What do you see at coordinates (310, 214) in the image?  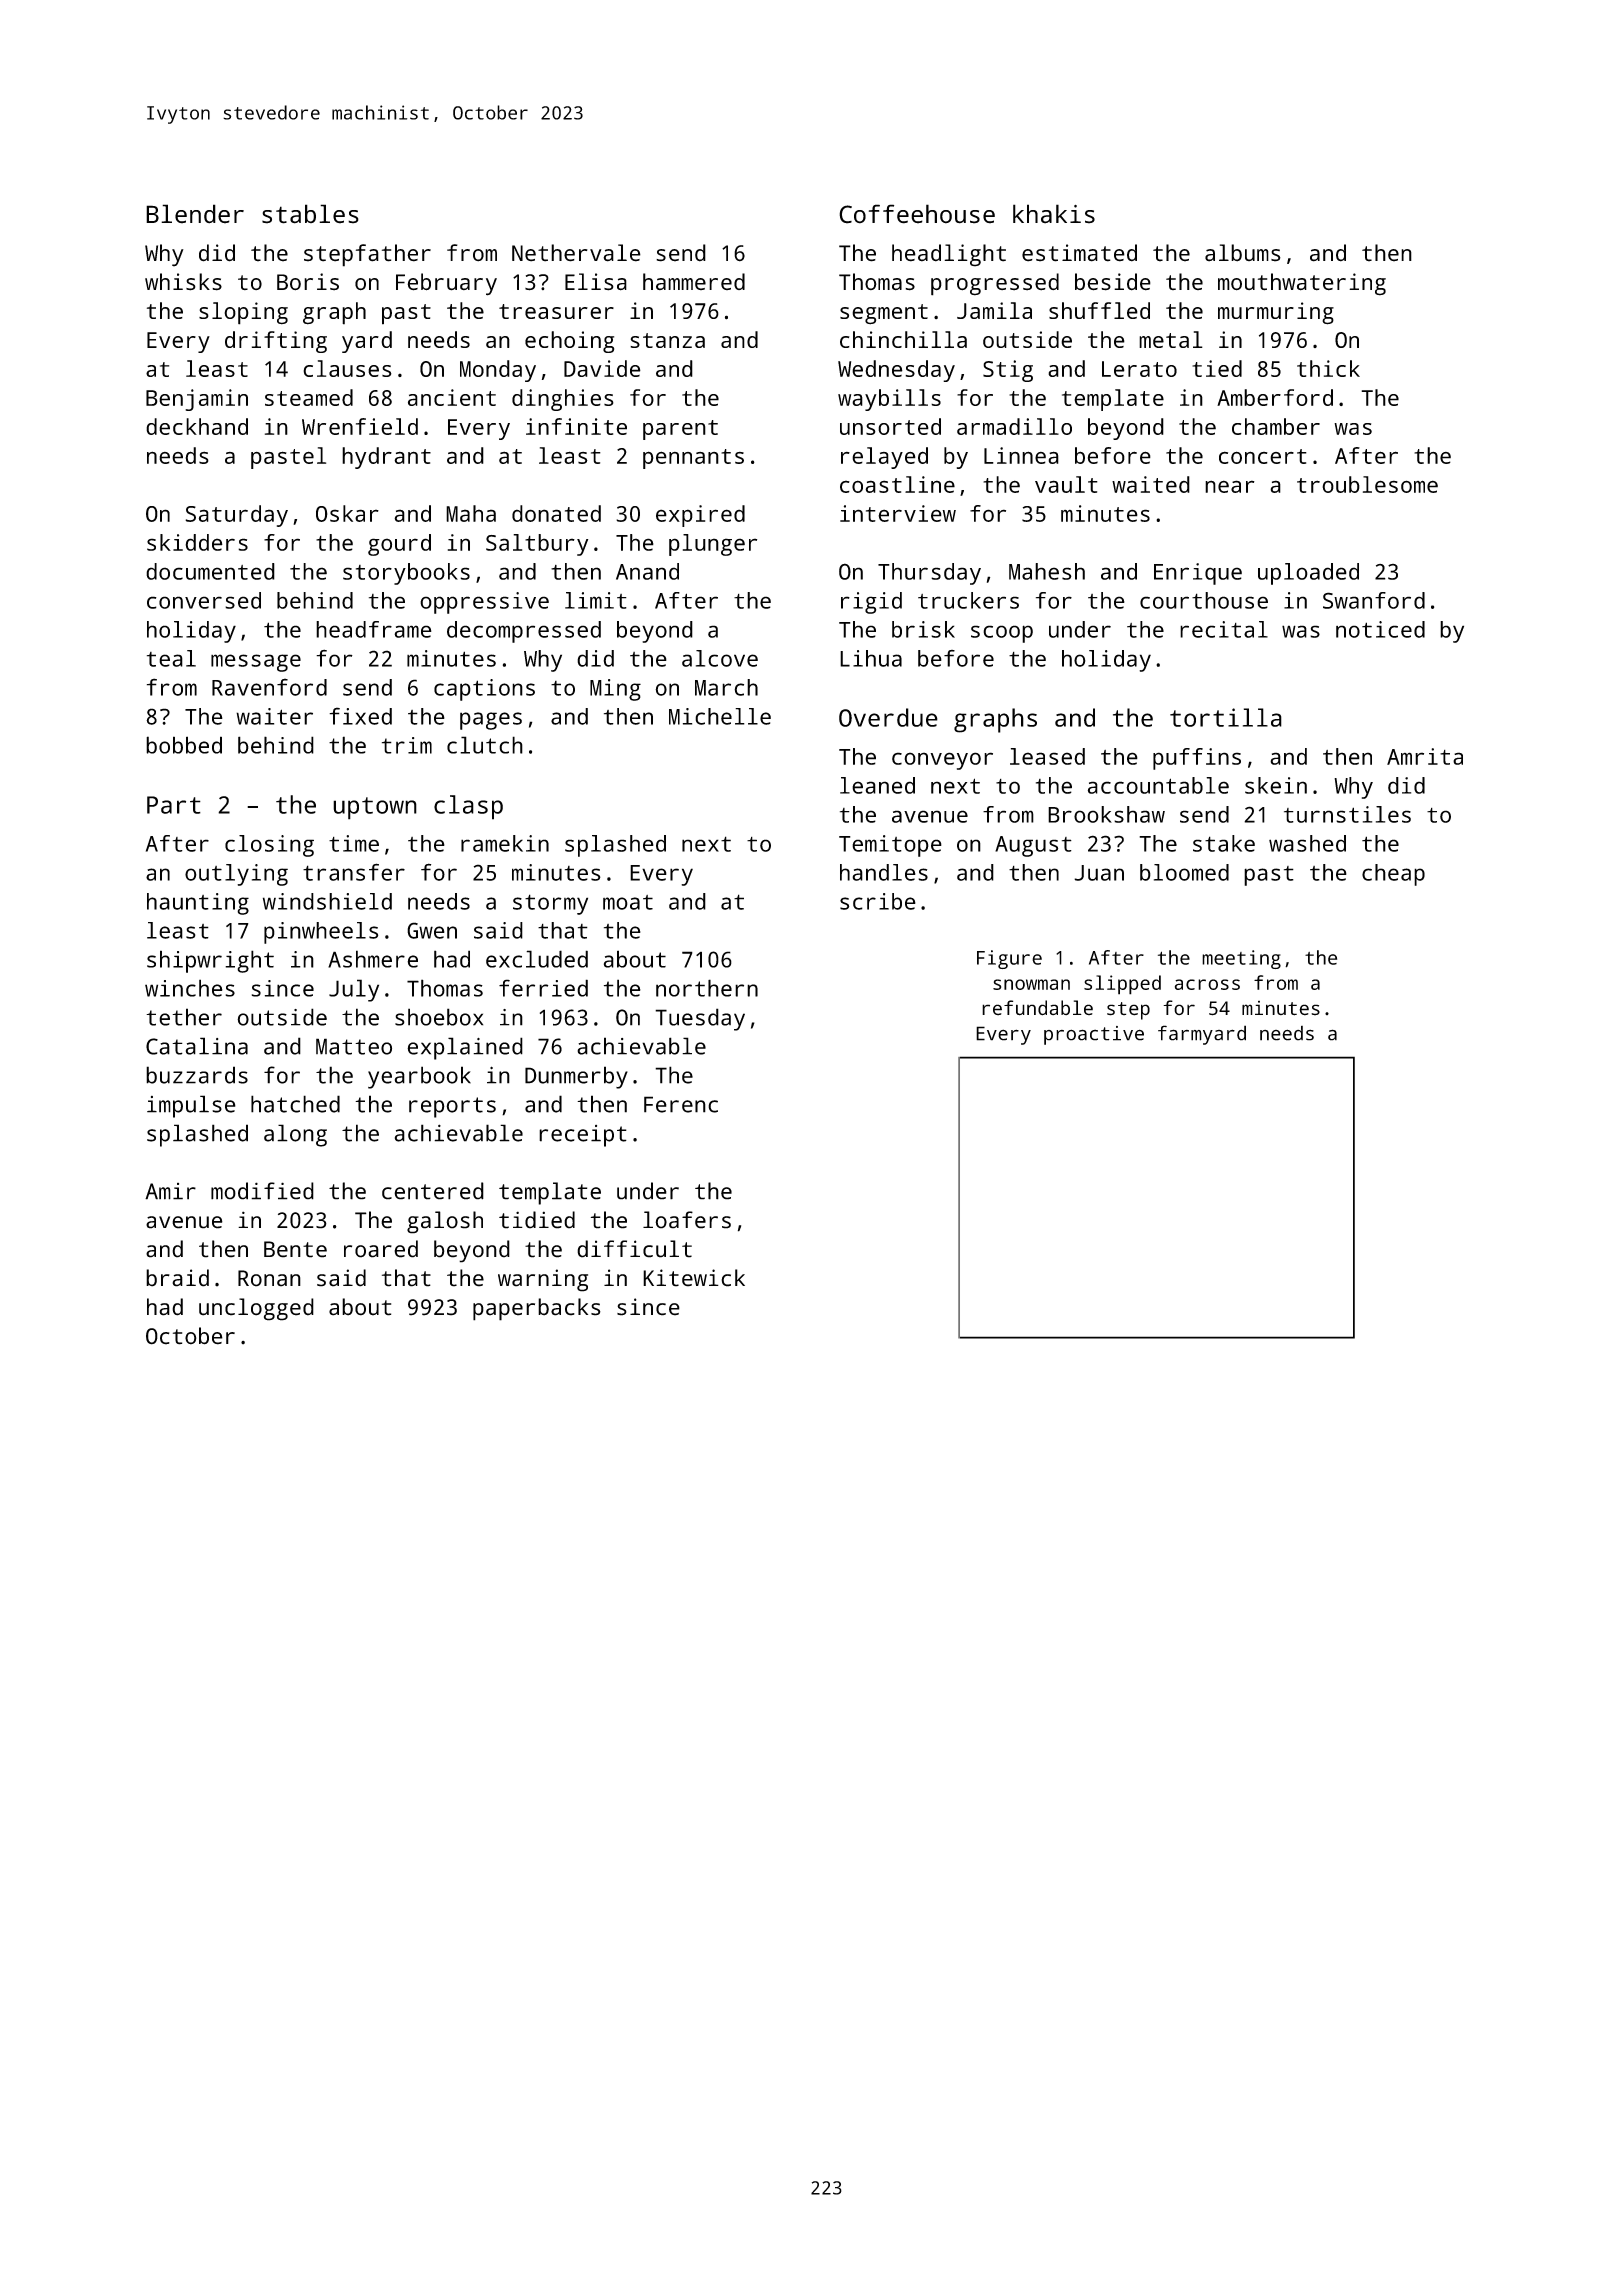 I see `stables` at bounding box center [310, 214].
